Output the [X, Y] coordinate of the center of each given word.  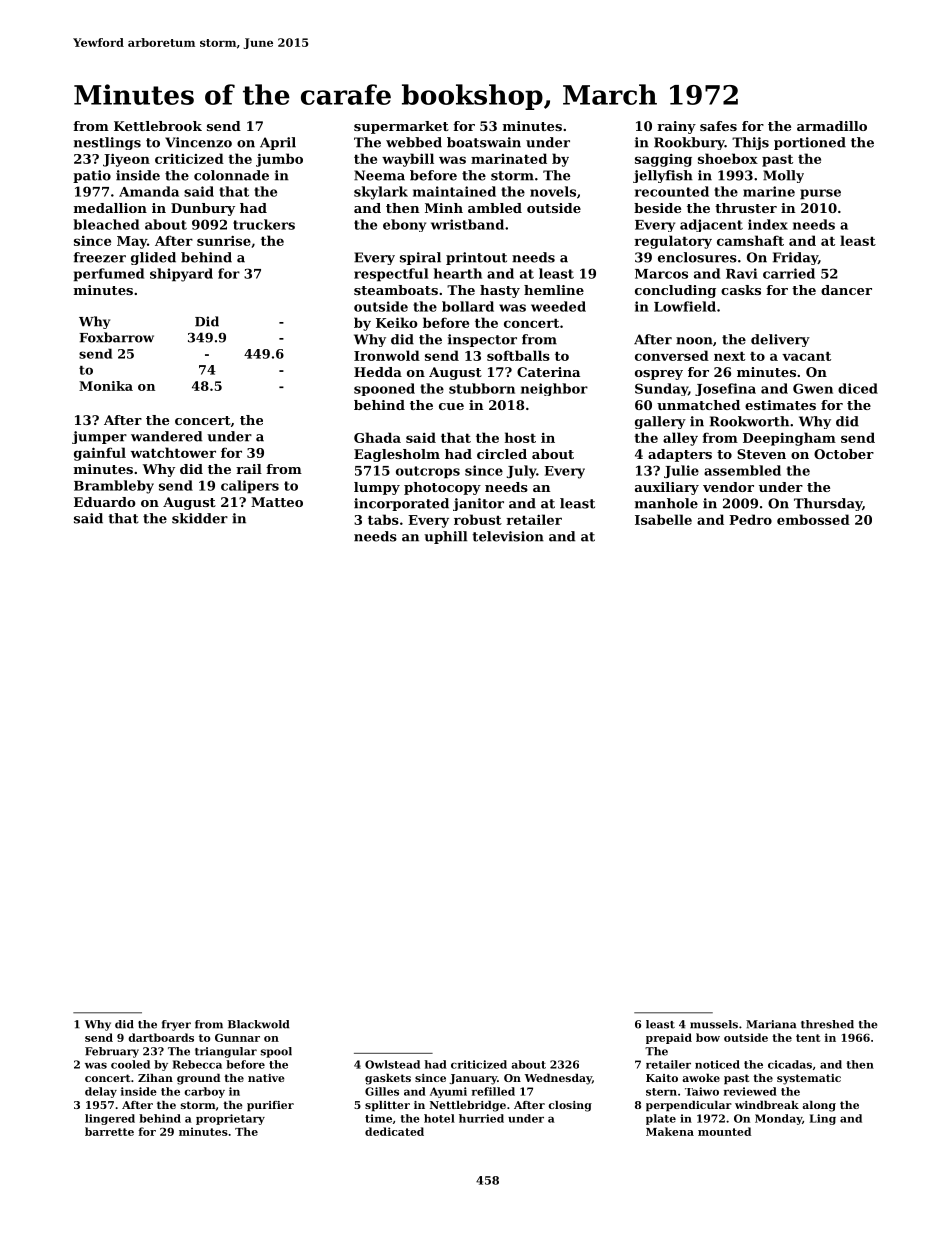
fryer [176, 1025]
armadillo [832, 126]
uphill [445, 537]
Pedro [750, 519]
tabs [383, 519]
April [278, 143]
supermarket [401, 127]
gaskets [388, 1079]
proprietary [230, 1119]
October [844, 454]
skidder [200, 518]
